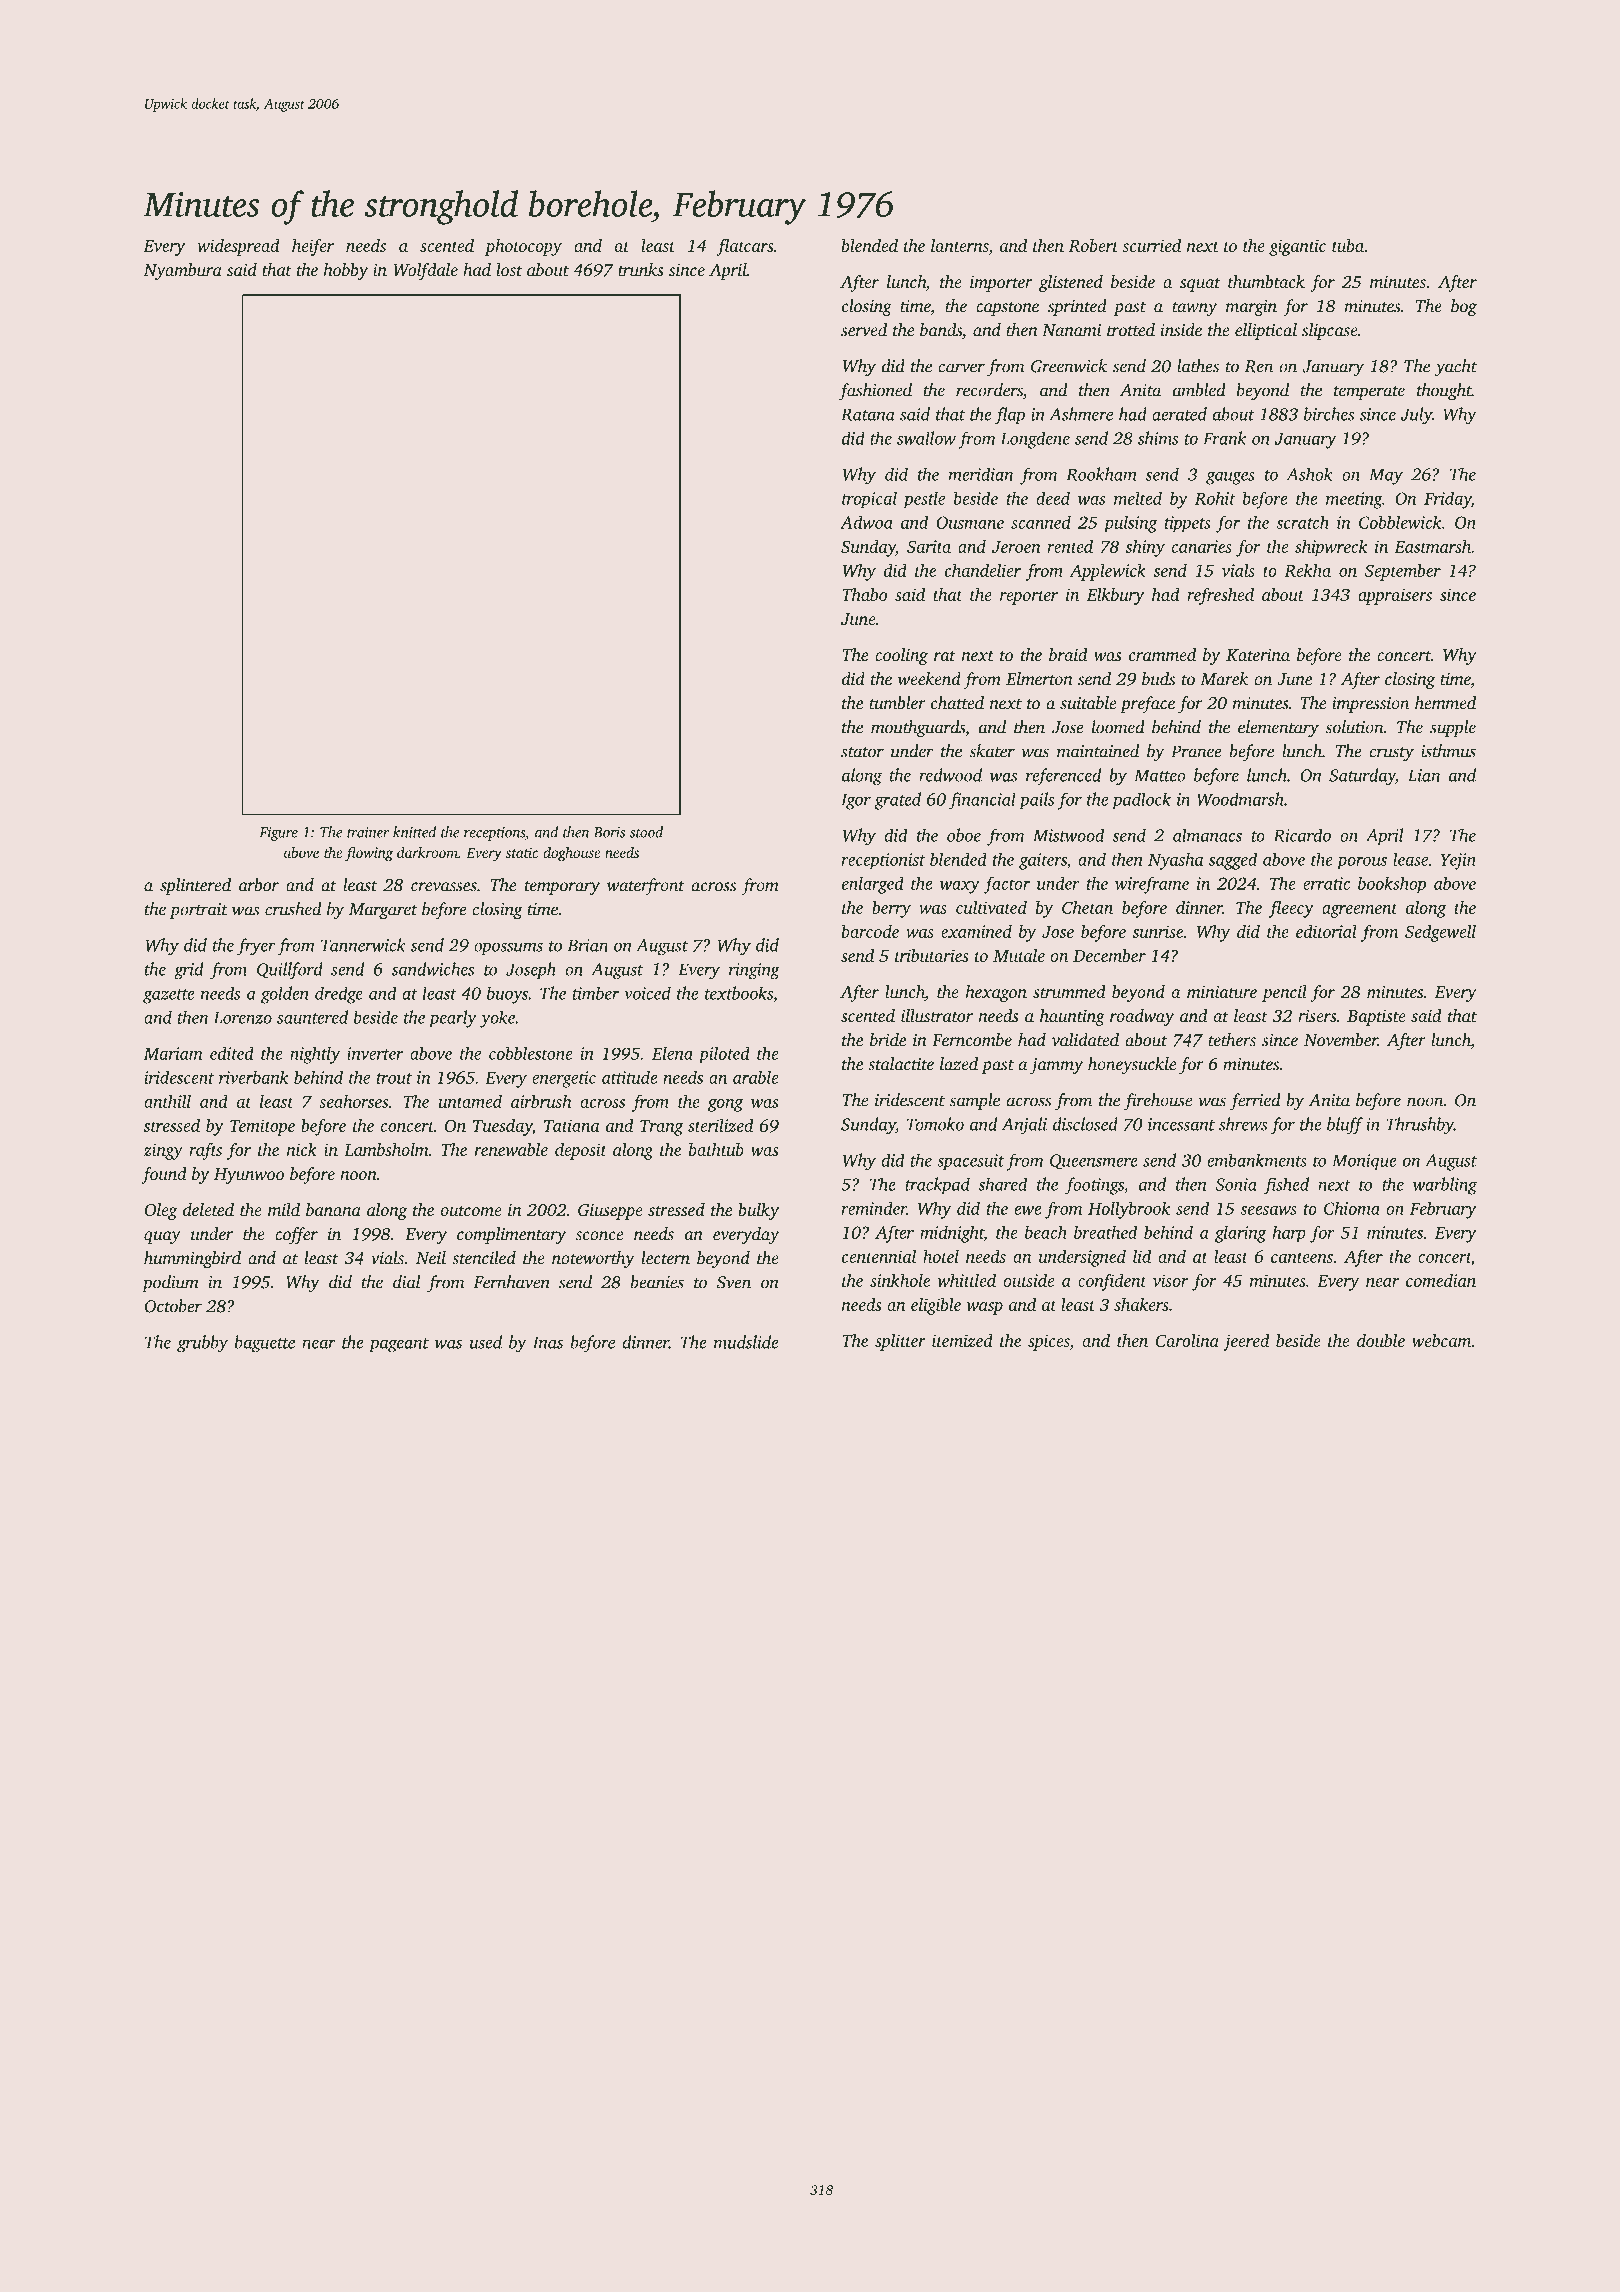 This image has width=1620, height=2292. Describe the element at coordinates (941, 330) in the image. I see `bands` at that location.
